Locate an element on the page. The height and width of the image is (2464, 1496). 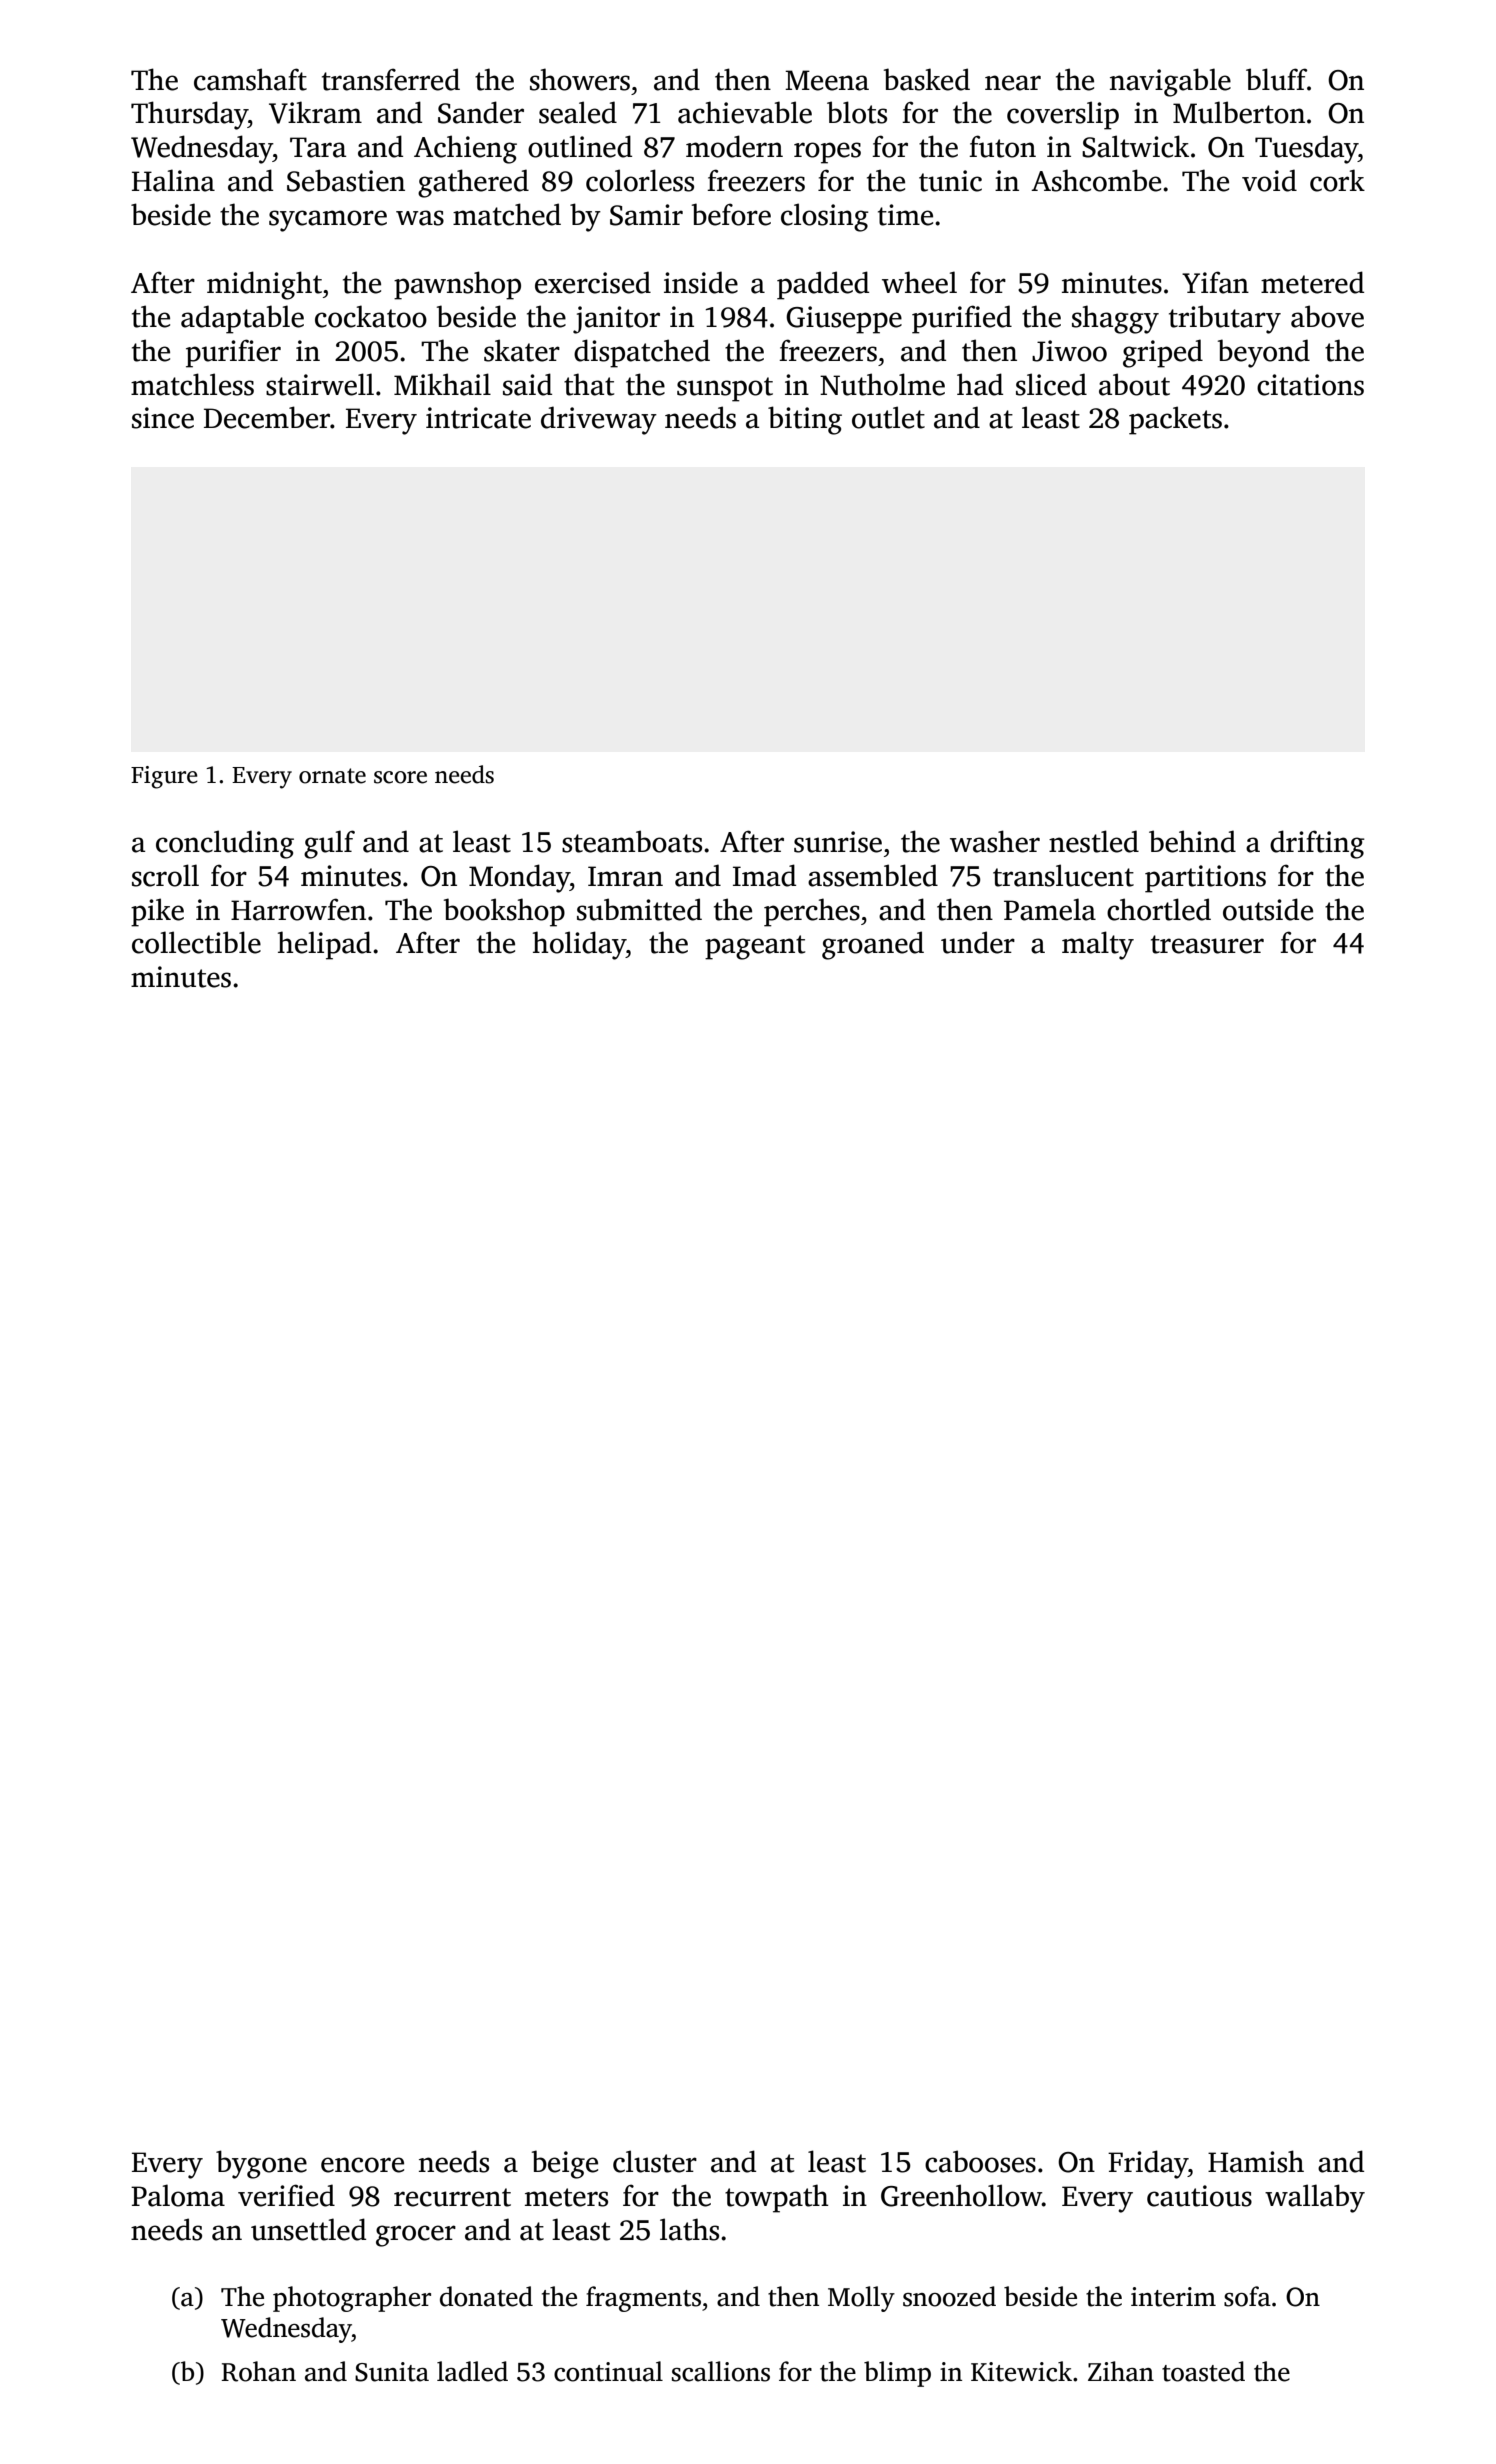
wheel is located at coordinates (919, 282).
